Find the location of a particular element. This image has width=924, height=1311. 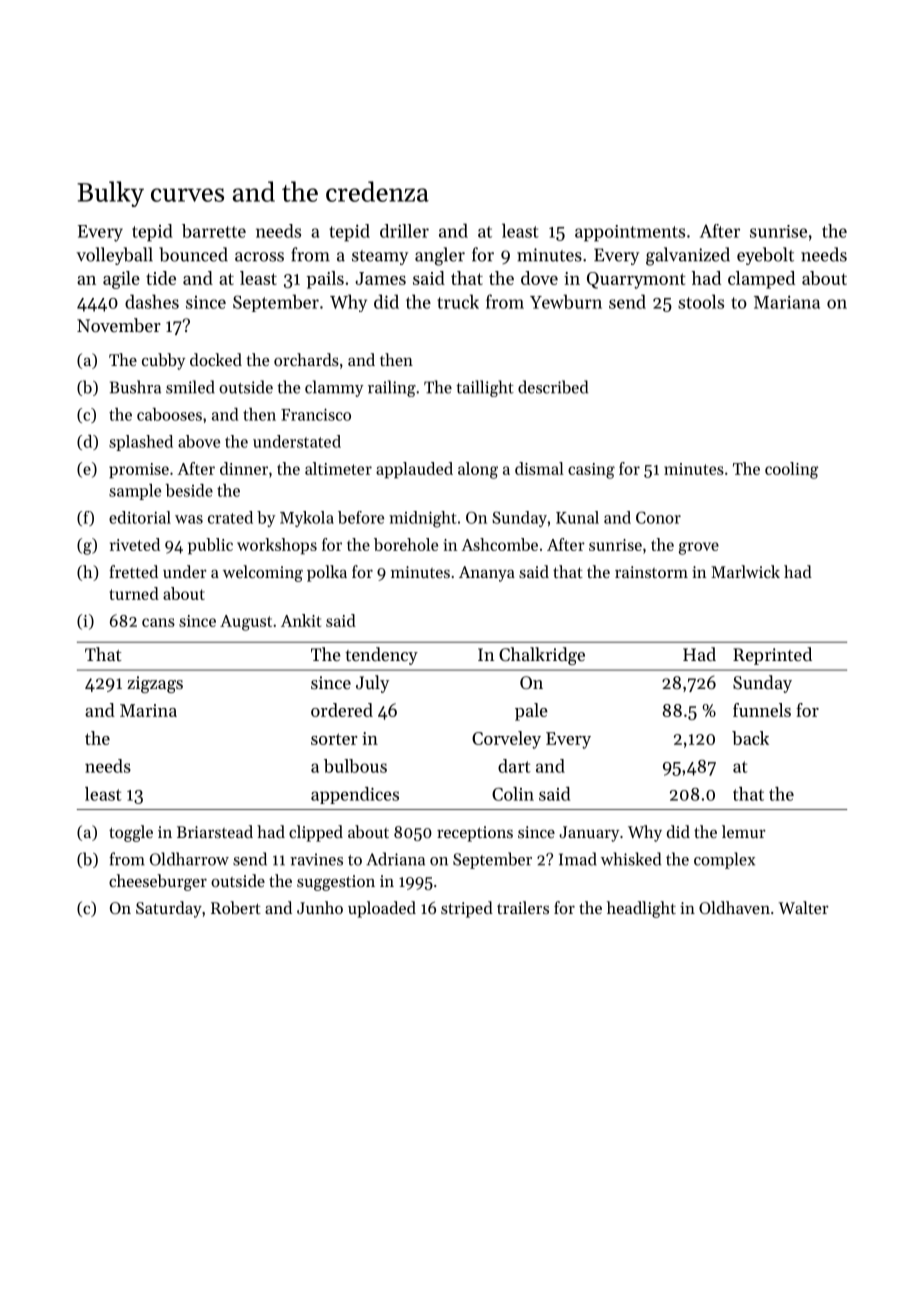

Adriana is located at coordinates (395, 859).
